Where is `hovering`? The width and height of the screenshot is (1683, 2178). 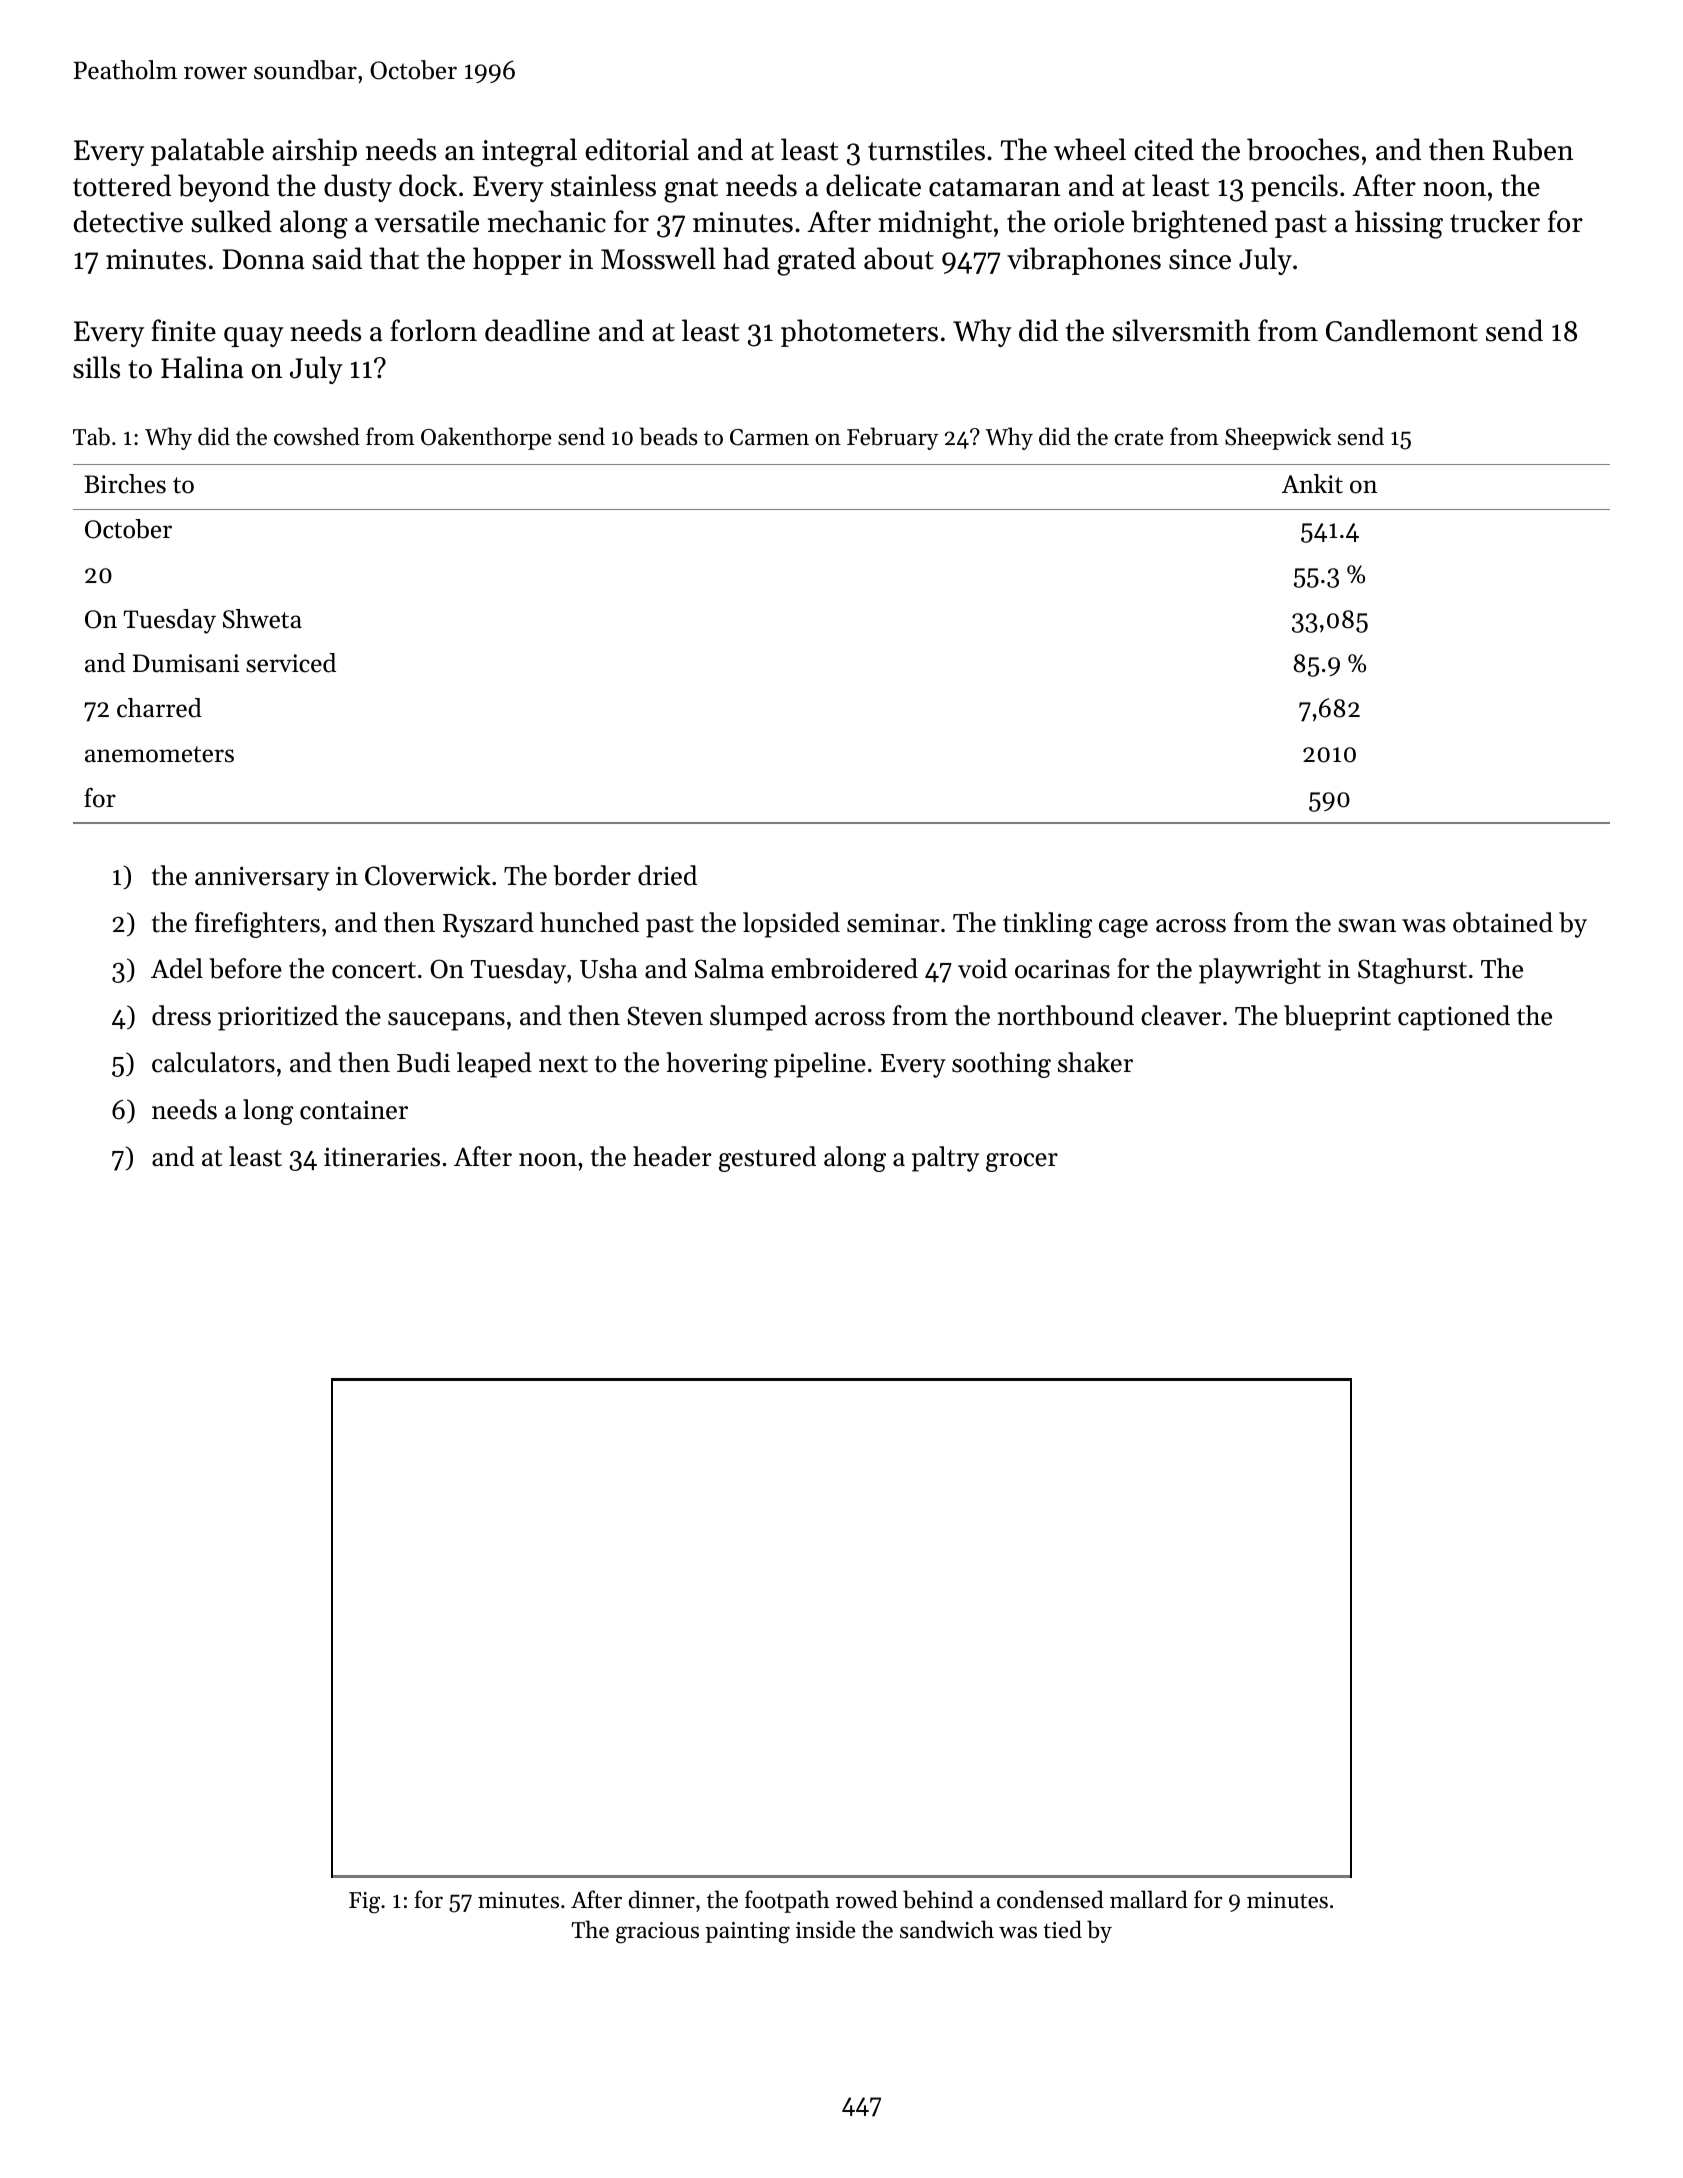
hovering is located at coordinates (717, 1065).
